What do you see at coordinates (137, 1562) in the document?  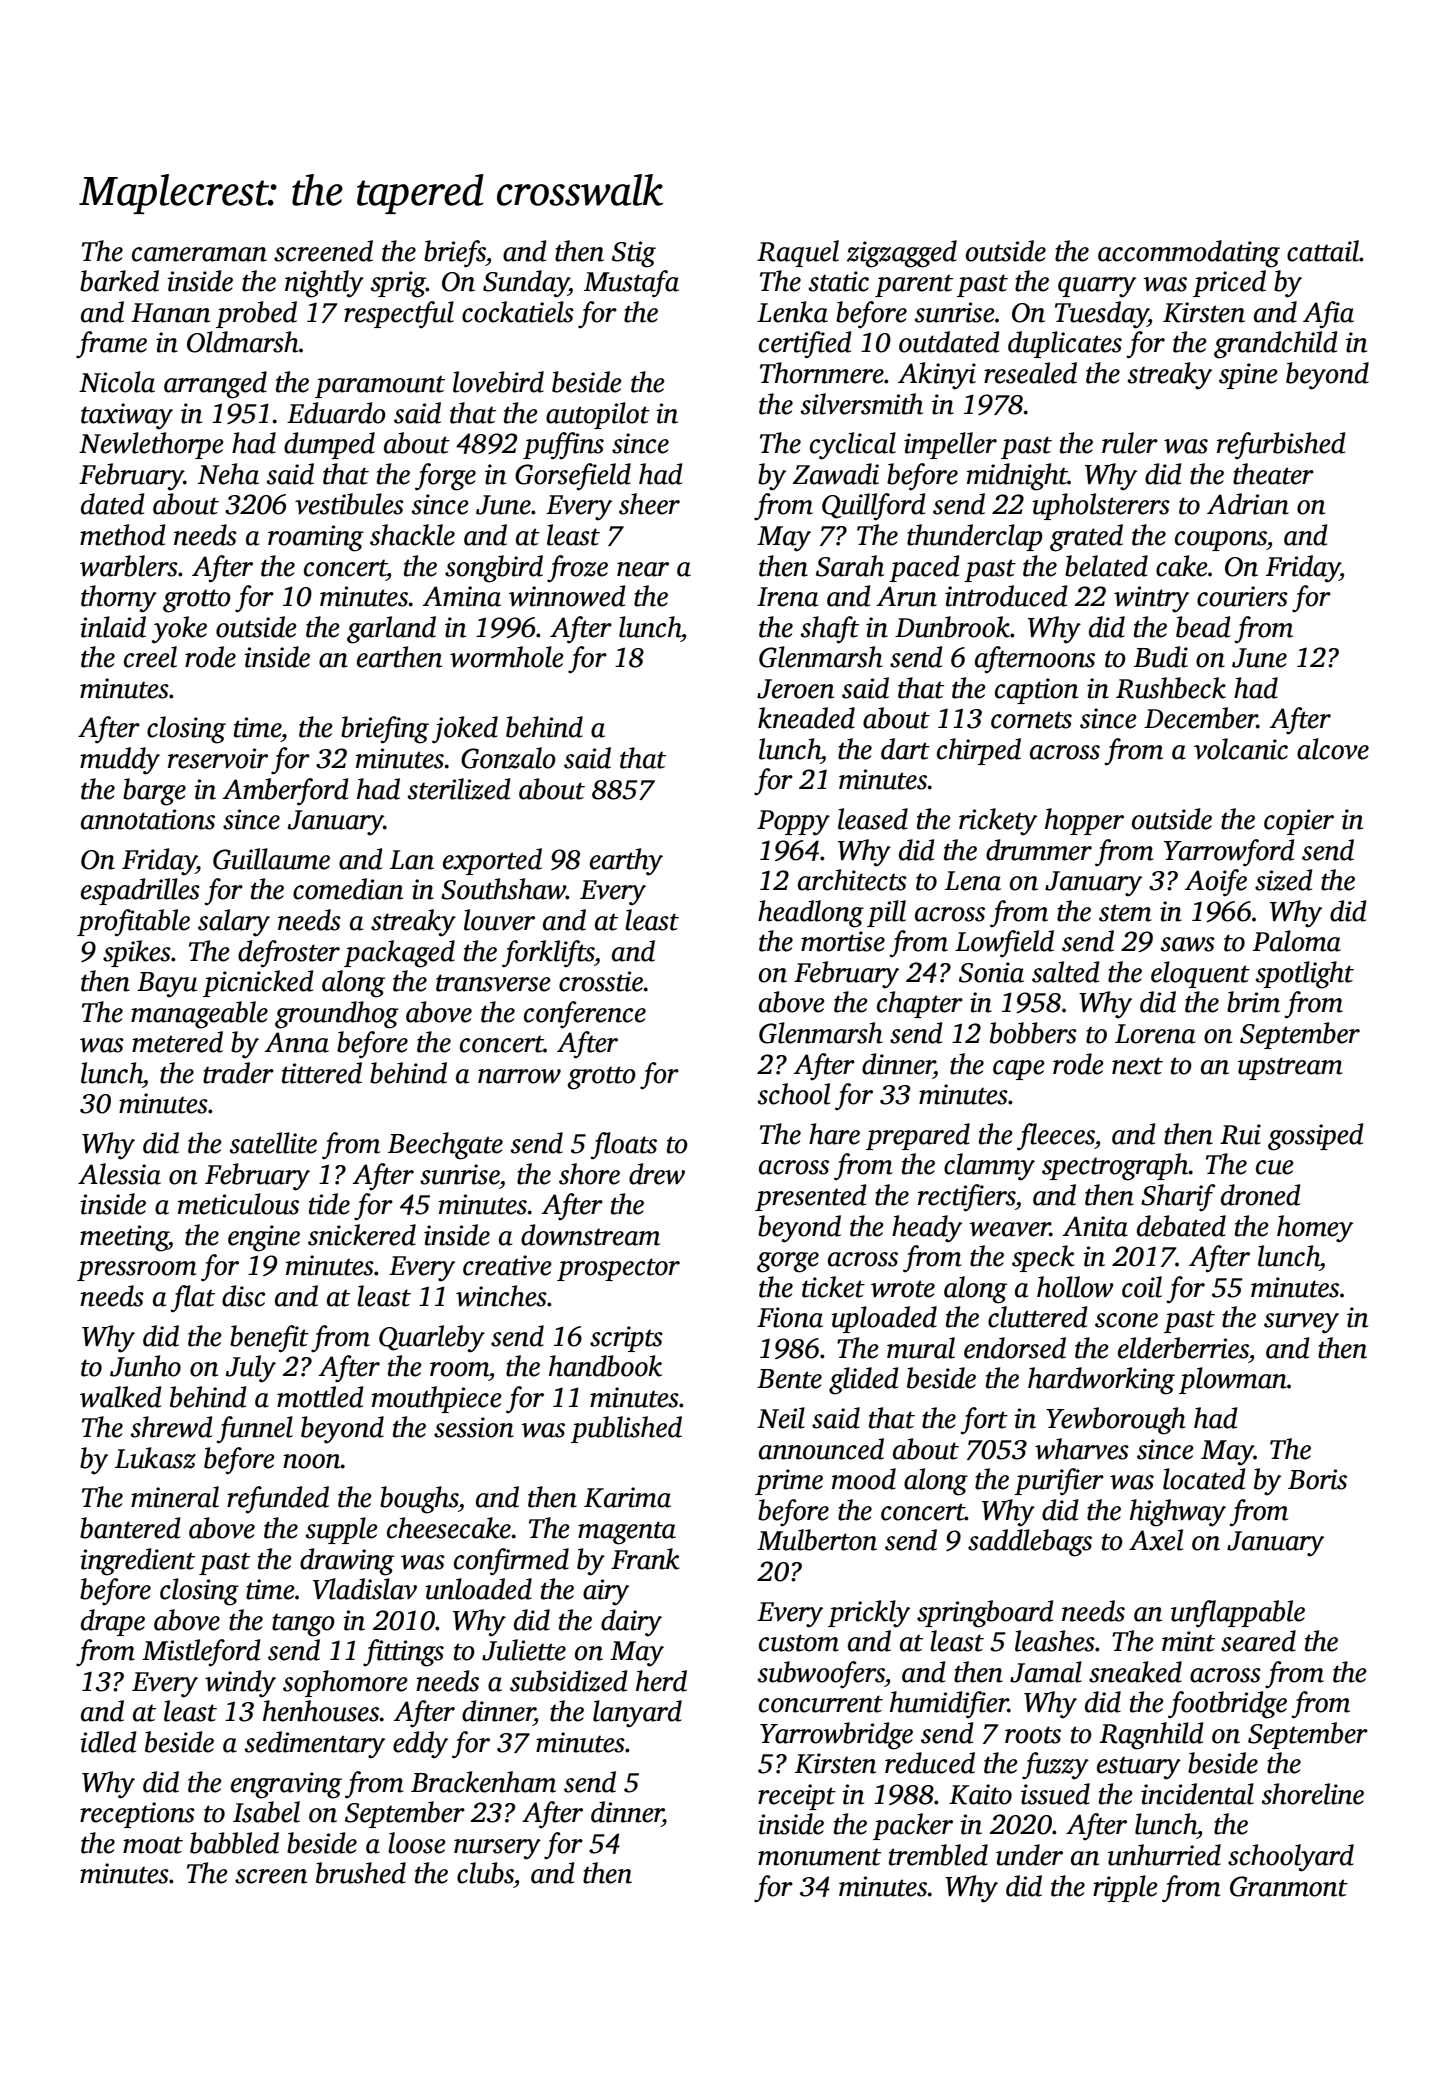 I see `ingredient` at bounding box center [137, 1562].
